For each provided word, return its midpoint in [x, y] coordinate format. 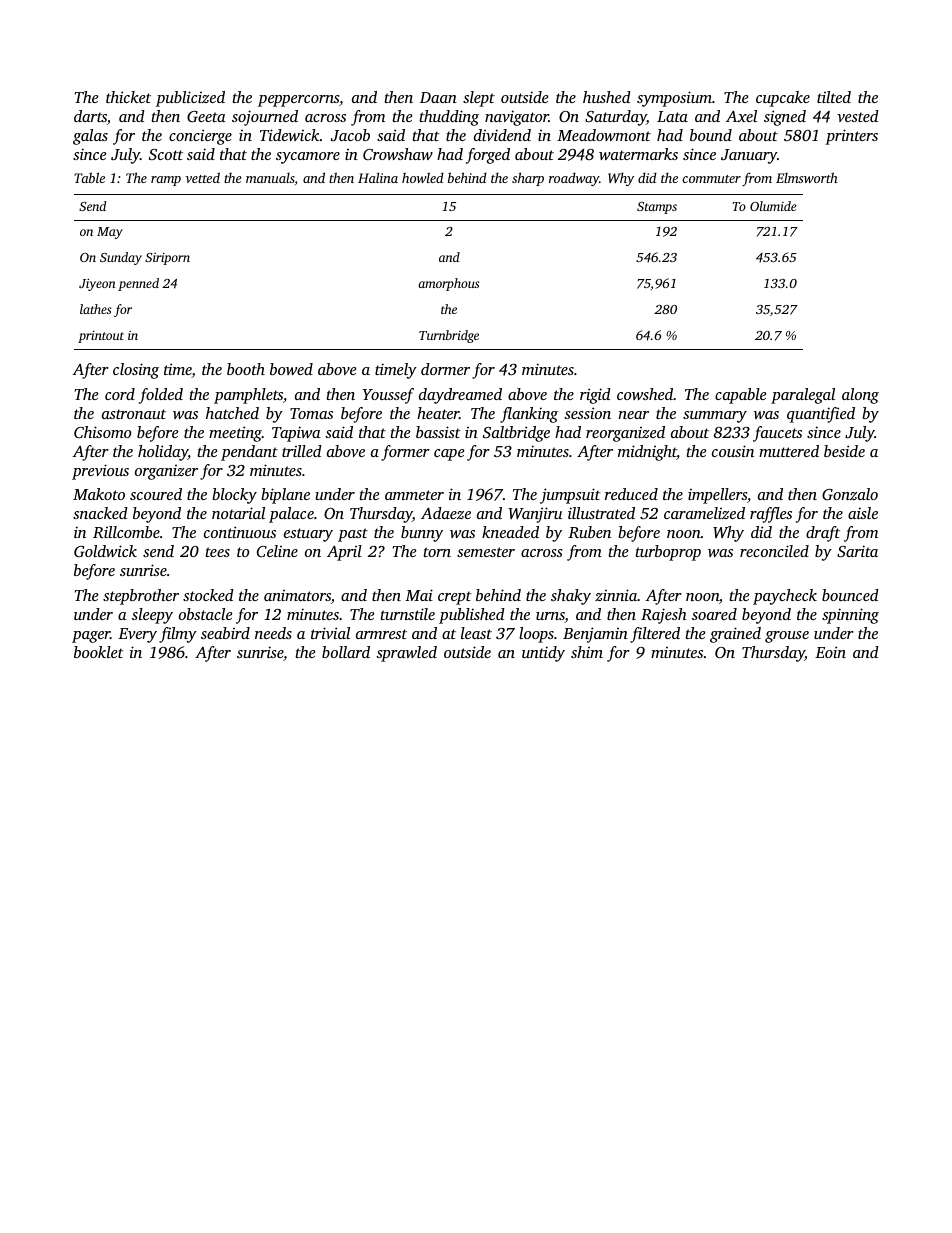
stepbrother [141, 597]
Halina [378, 177]
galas [90, 137]
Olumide [773, 206]
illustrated [601, 513]
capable [740, 396]
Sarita [857, 551]
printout [101, 337]
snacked [100, 513]
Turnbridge [449, 336]
